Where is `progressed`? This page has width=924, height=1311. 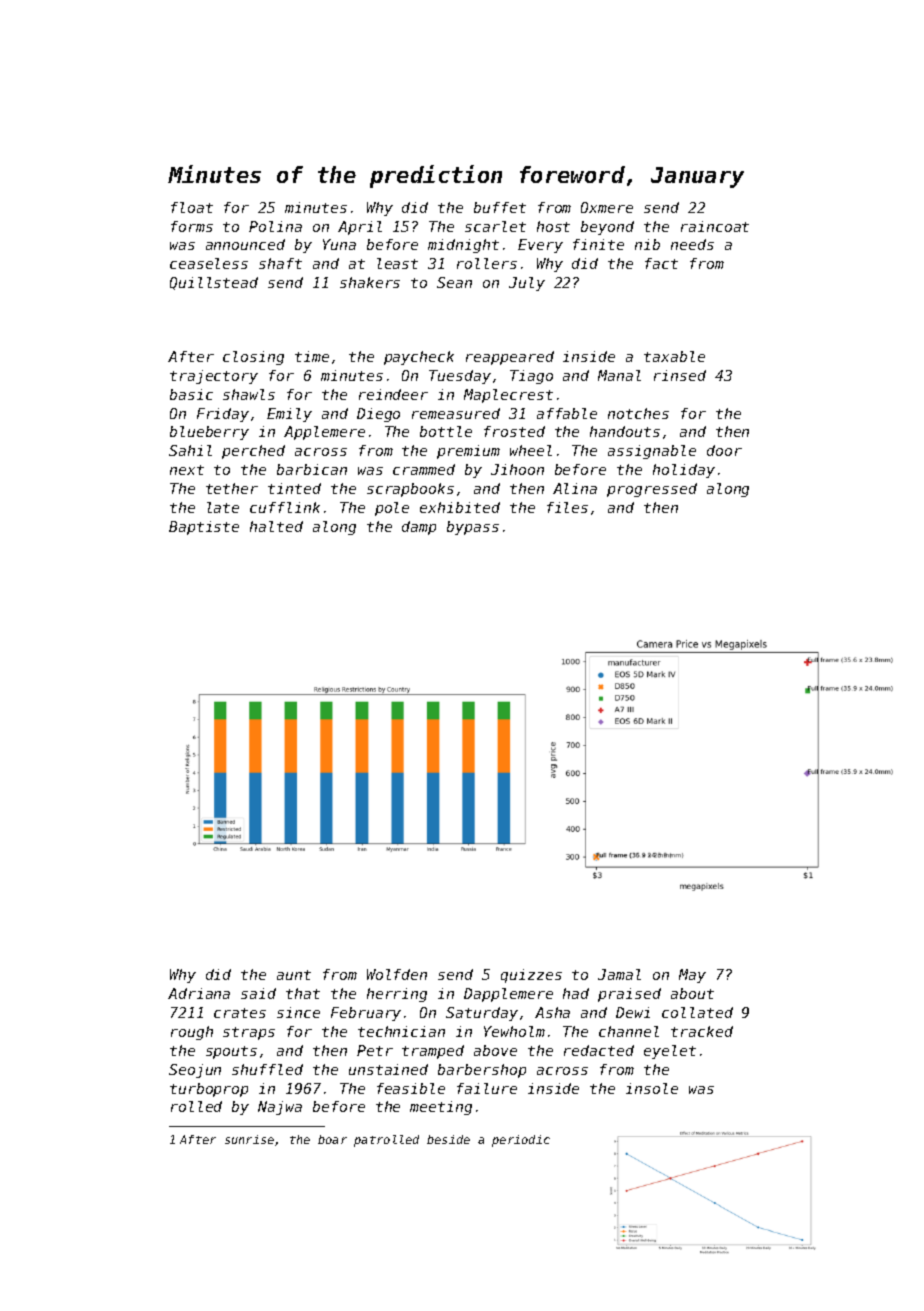 progressed is located at coordinates (652, 490).
